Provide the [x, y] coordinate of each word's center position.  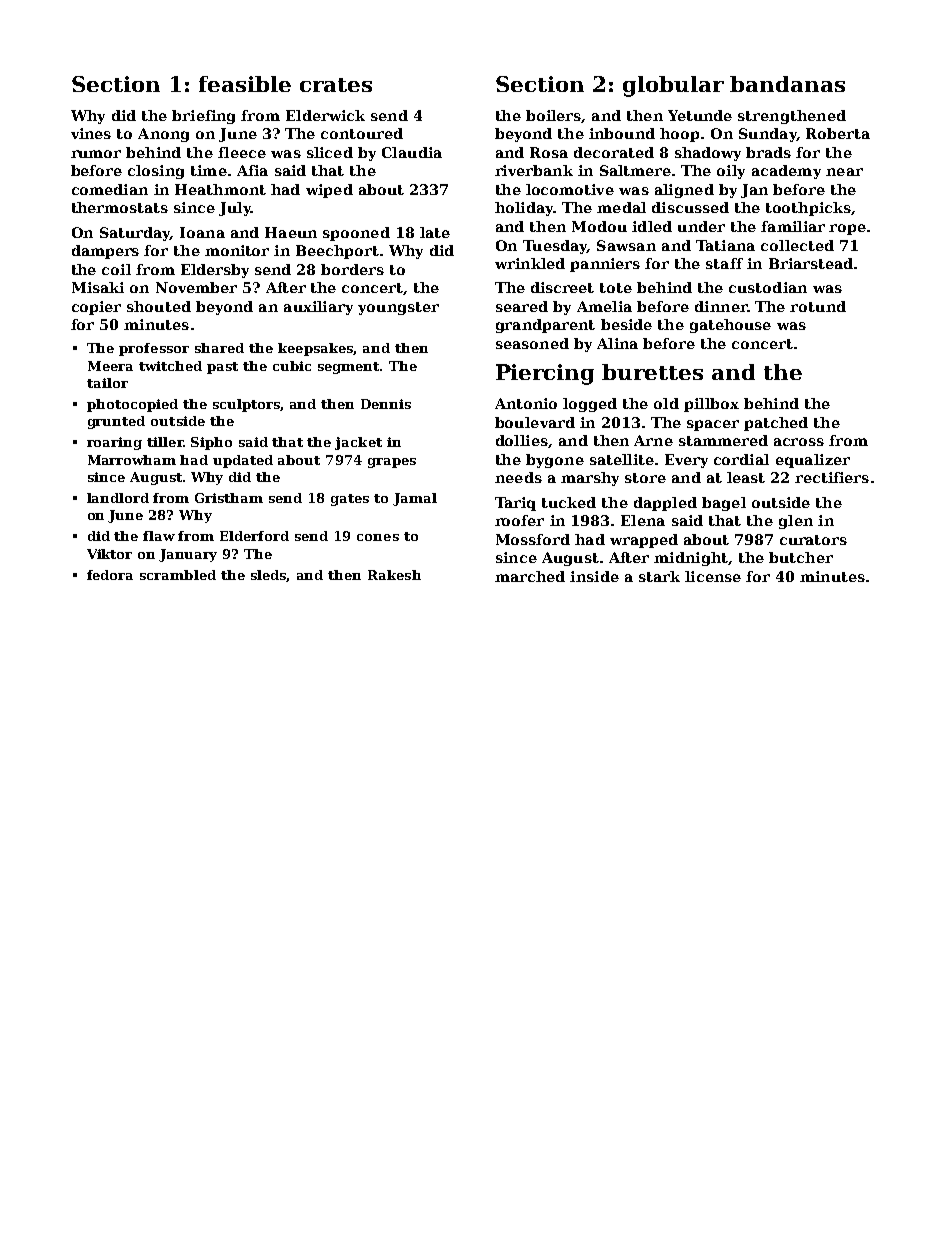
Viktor [109, 554]
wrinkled [530, 263]
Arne [653, 440]
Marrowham [132, 460]
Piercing [545, 374]
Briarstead [811, 263]
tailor [107, 383]
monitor [237, 250]
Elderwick [325, 115]
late [435, 232]
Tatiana [725, 245]
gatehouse [730, 326]
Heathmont [220, 189]
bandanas [787, 84]
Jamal [415, 499]
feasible [245, 84]
